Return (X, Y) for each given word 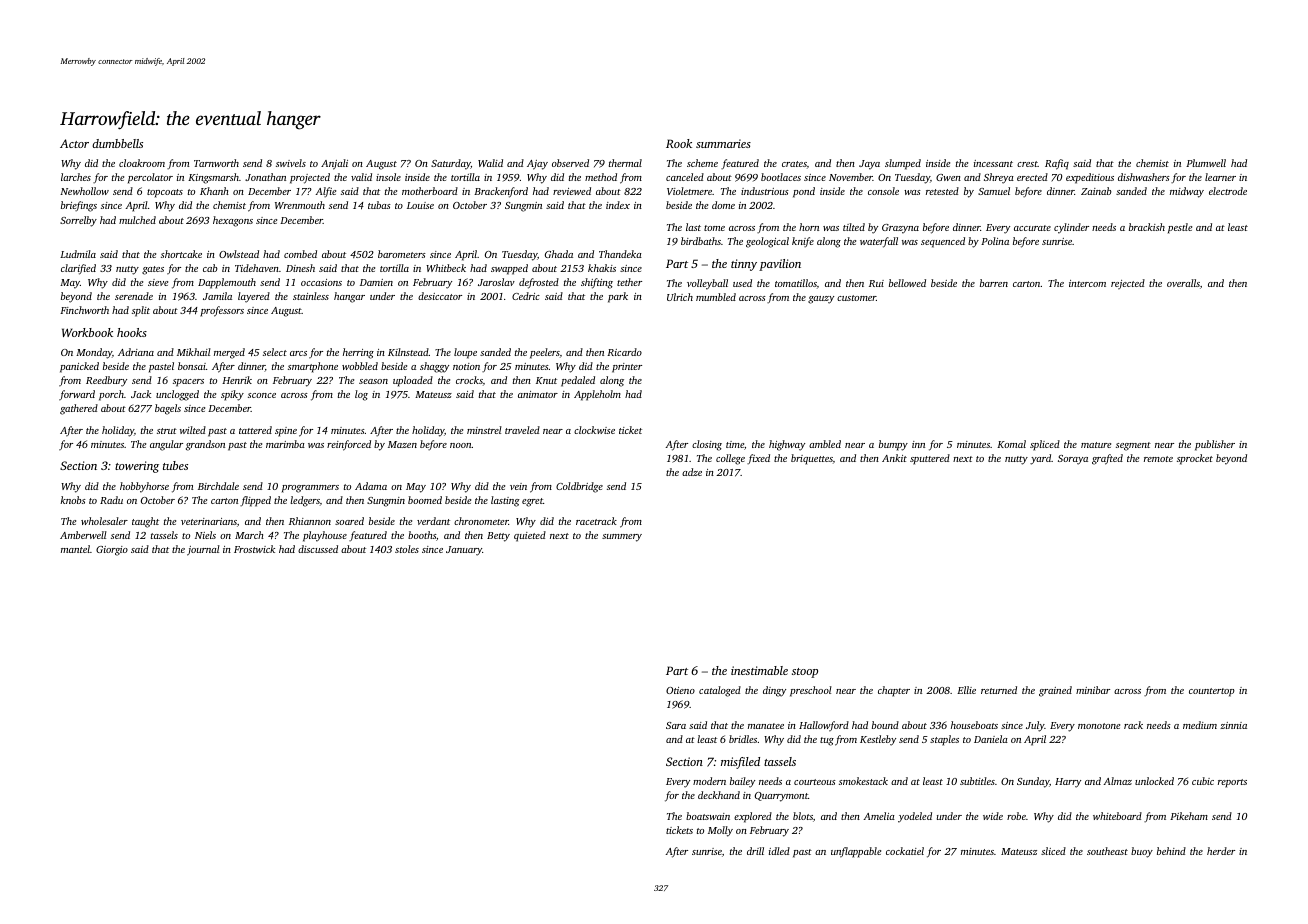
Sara (676, 725)
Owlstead (239, 254)
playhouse (325, 536)
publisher (1215, 445)
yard (1040, 459)
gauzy (821, 300)
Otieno (680, 690)
